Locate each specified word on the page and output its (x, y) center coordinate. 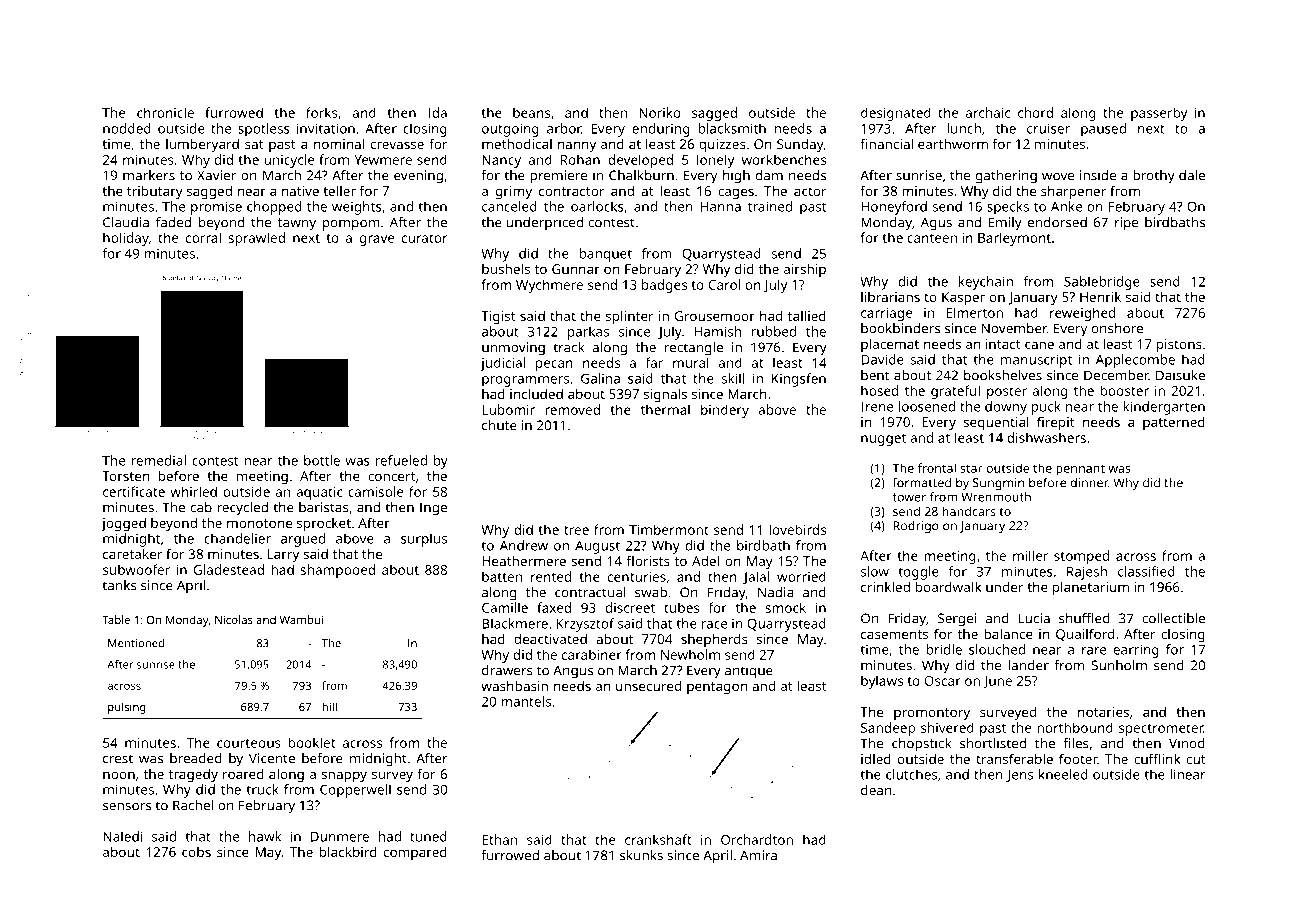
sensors (127, 807)
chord (1035, 112)
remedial (158, 460)
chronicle (165, 112)
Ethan (499, 839)
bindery (725, 411)
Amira (758, 855)
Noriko (660, 112)
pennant (1080, 470)
